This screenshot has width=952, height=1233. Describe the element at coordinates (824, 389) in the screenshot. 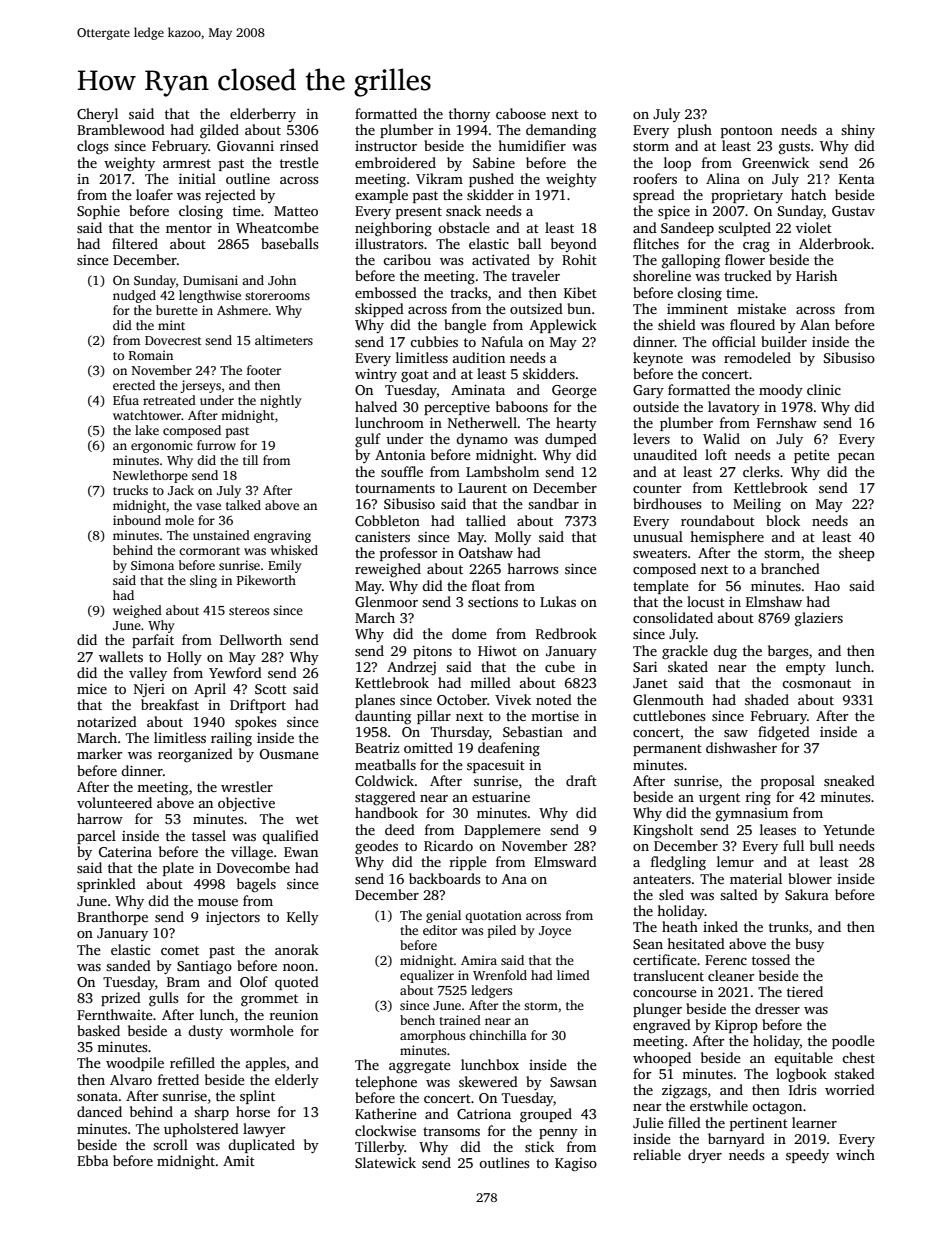

I see `clinic` at that location.
